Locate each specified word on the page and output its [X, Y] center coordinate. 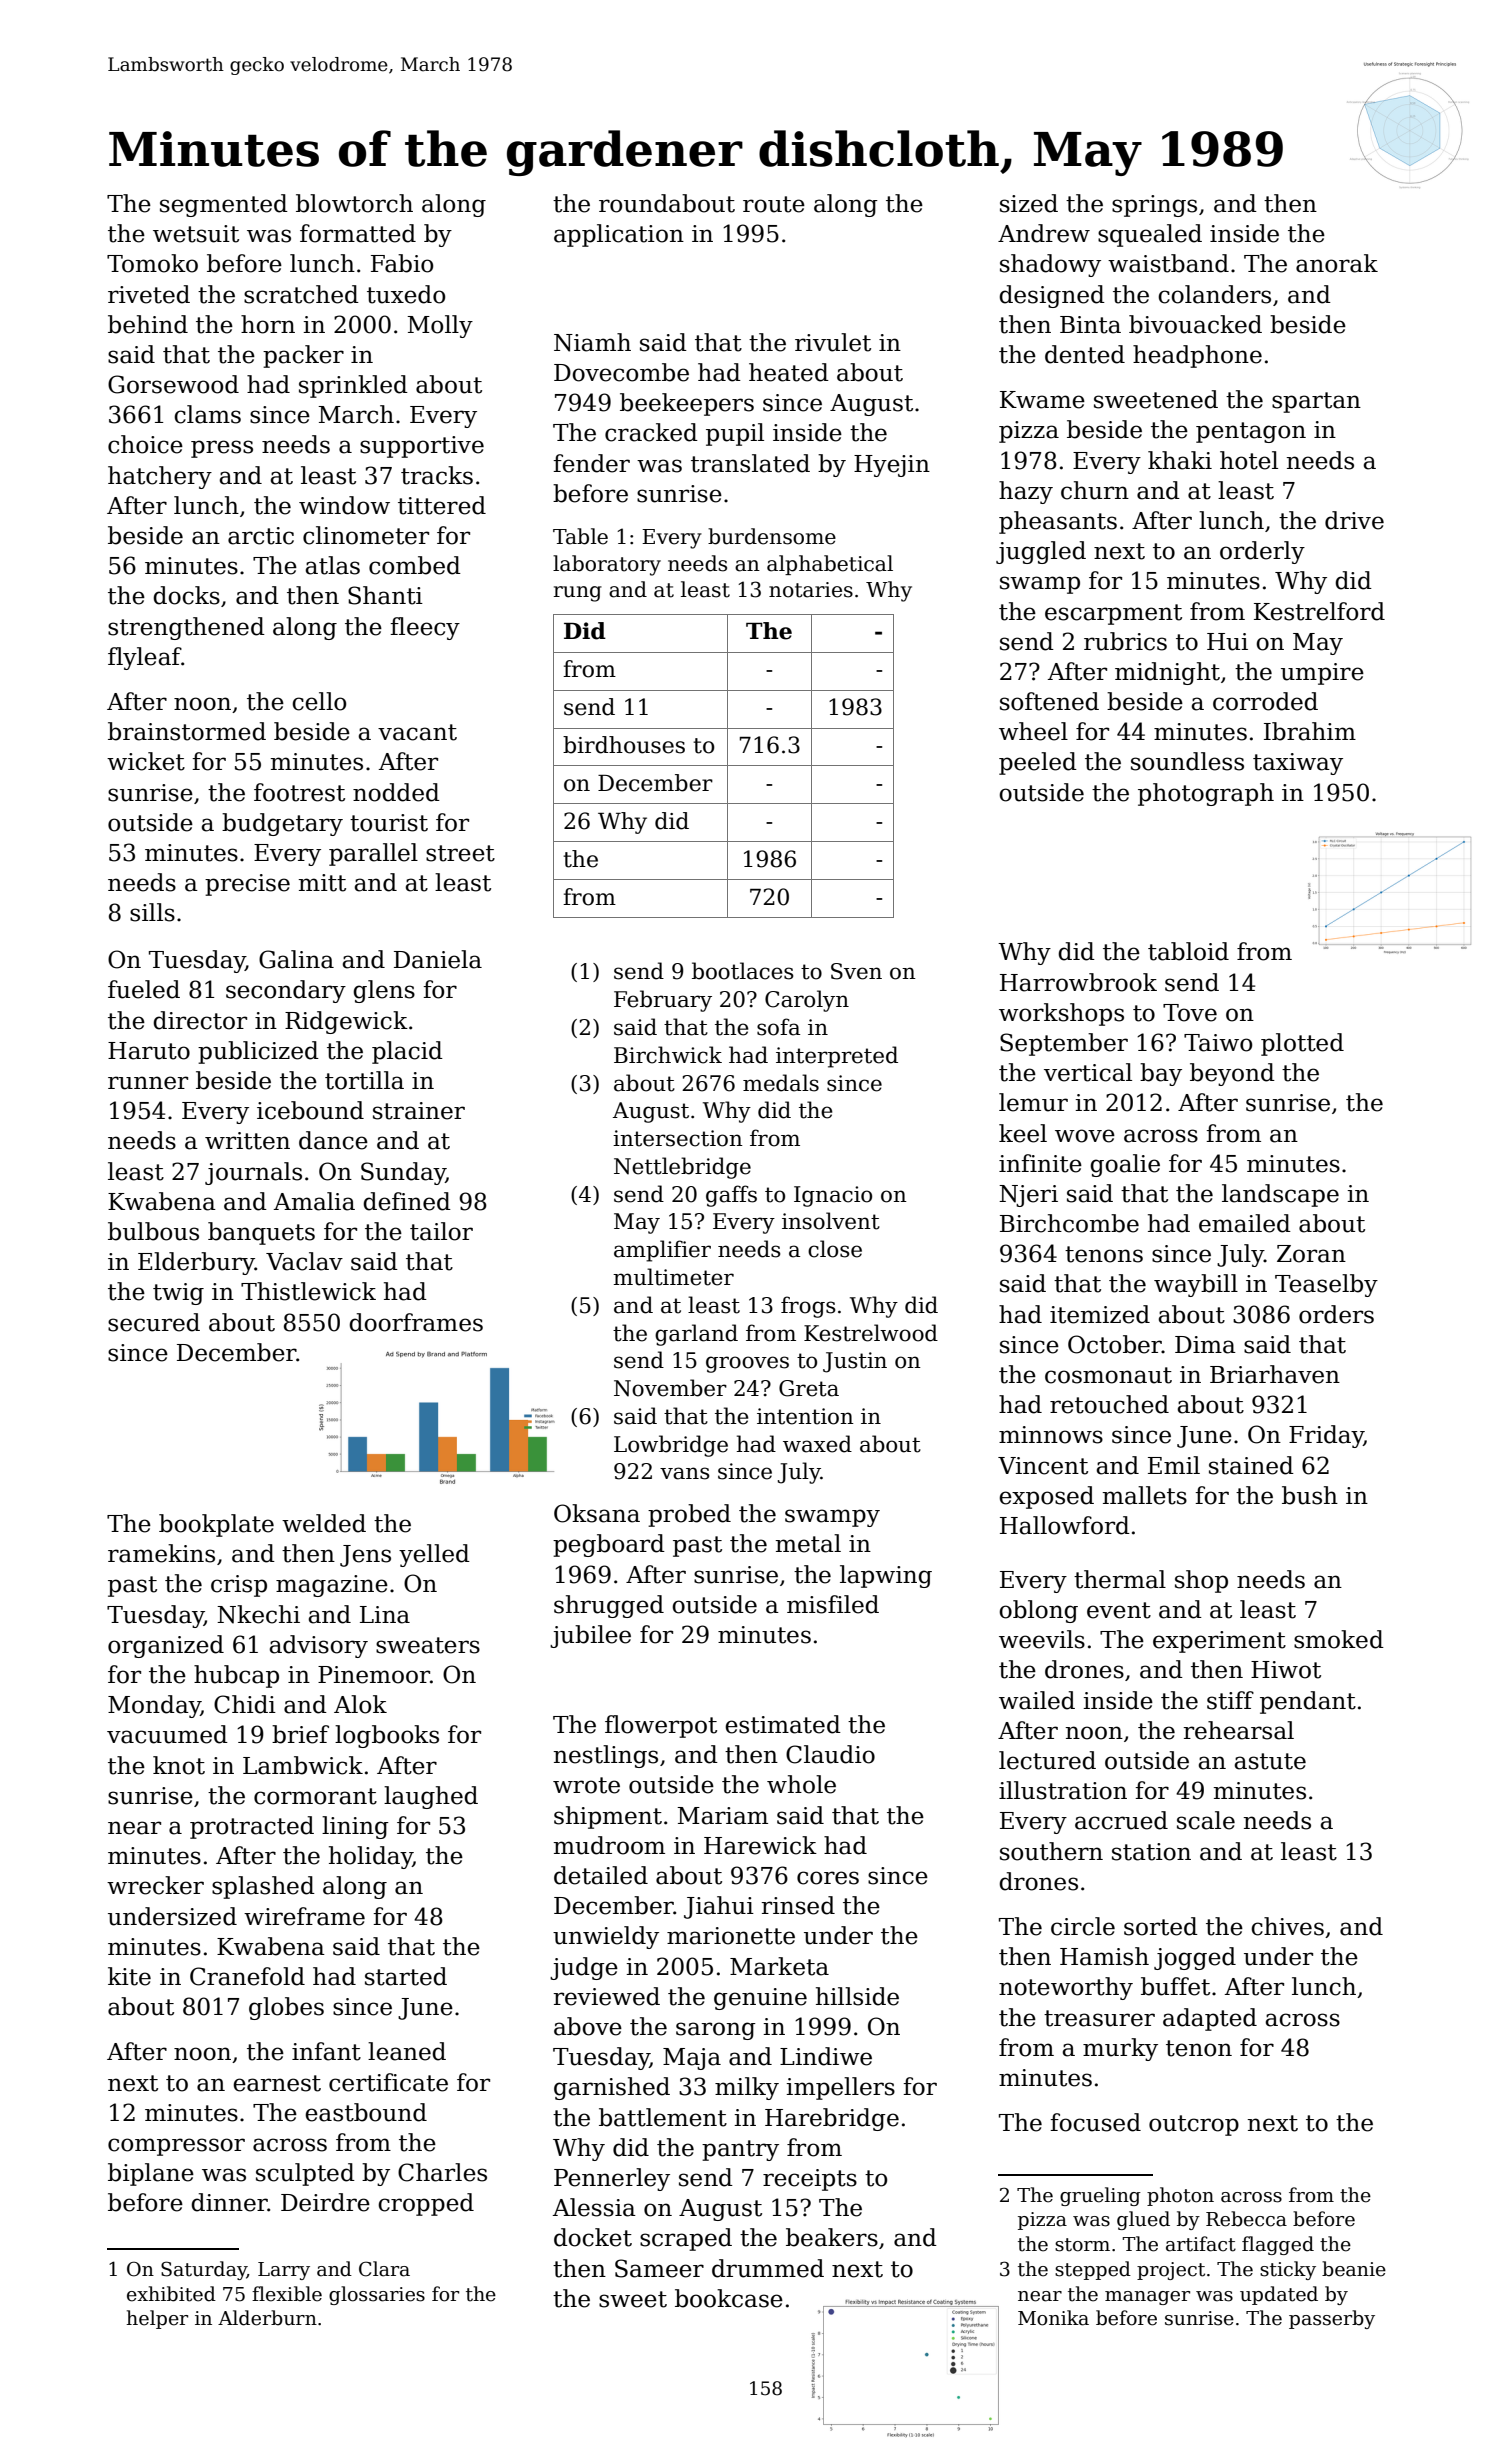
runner [148, 1083]
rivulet [833, 342]
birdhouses [624, 745]
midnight [1167, 673]
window [344, 505]
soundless [1187, 761]
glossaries [377, 2295]
